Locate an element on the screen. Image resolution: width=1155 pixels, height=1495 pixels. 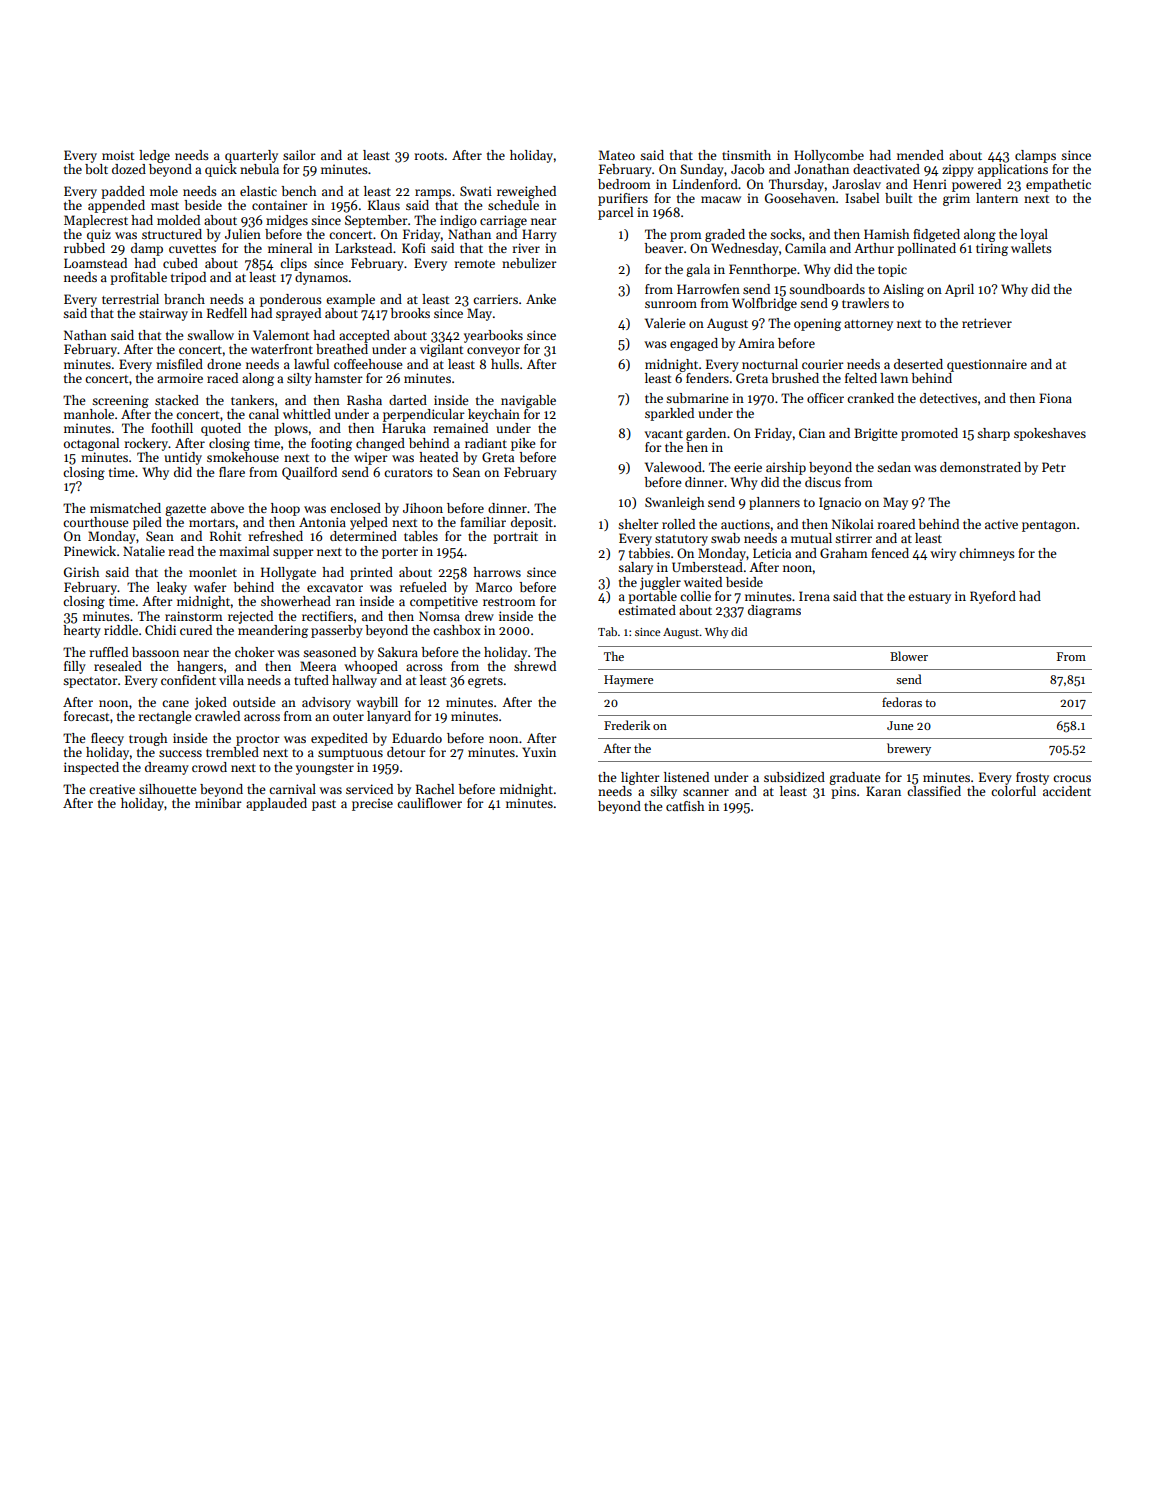
wiry is located at coordinates (943, 554).
